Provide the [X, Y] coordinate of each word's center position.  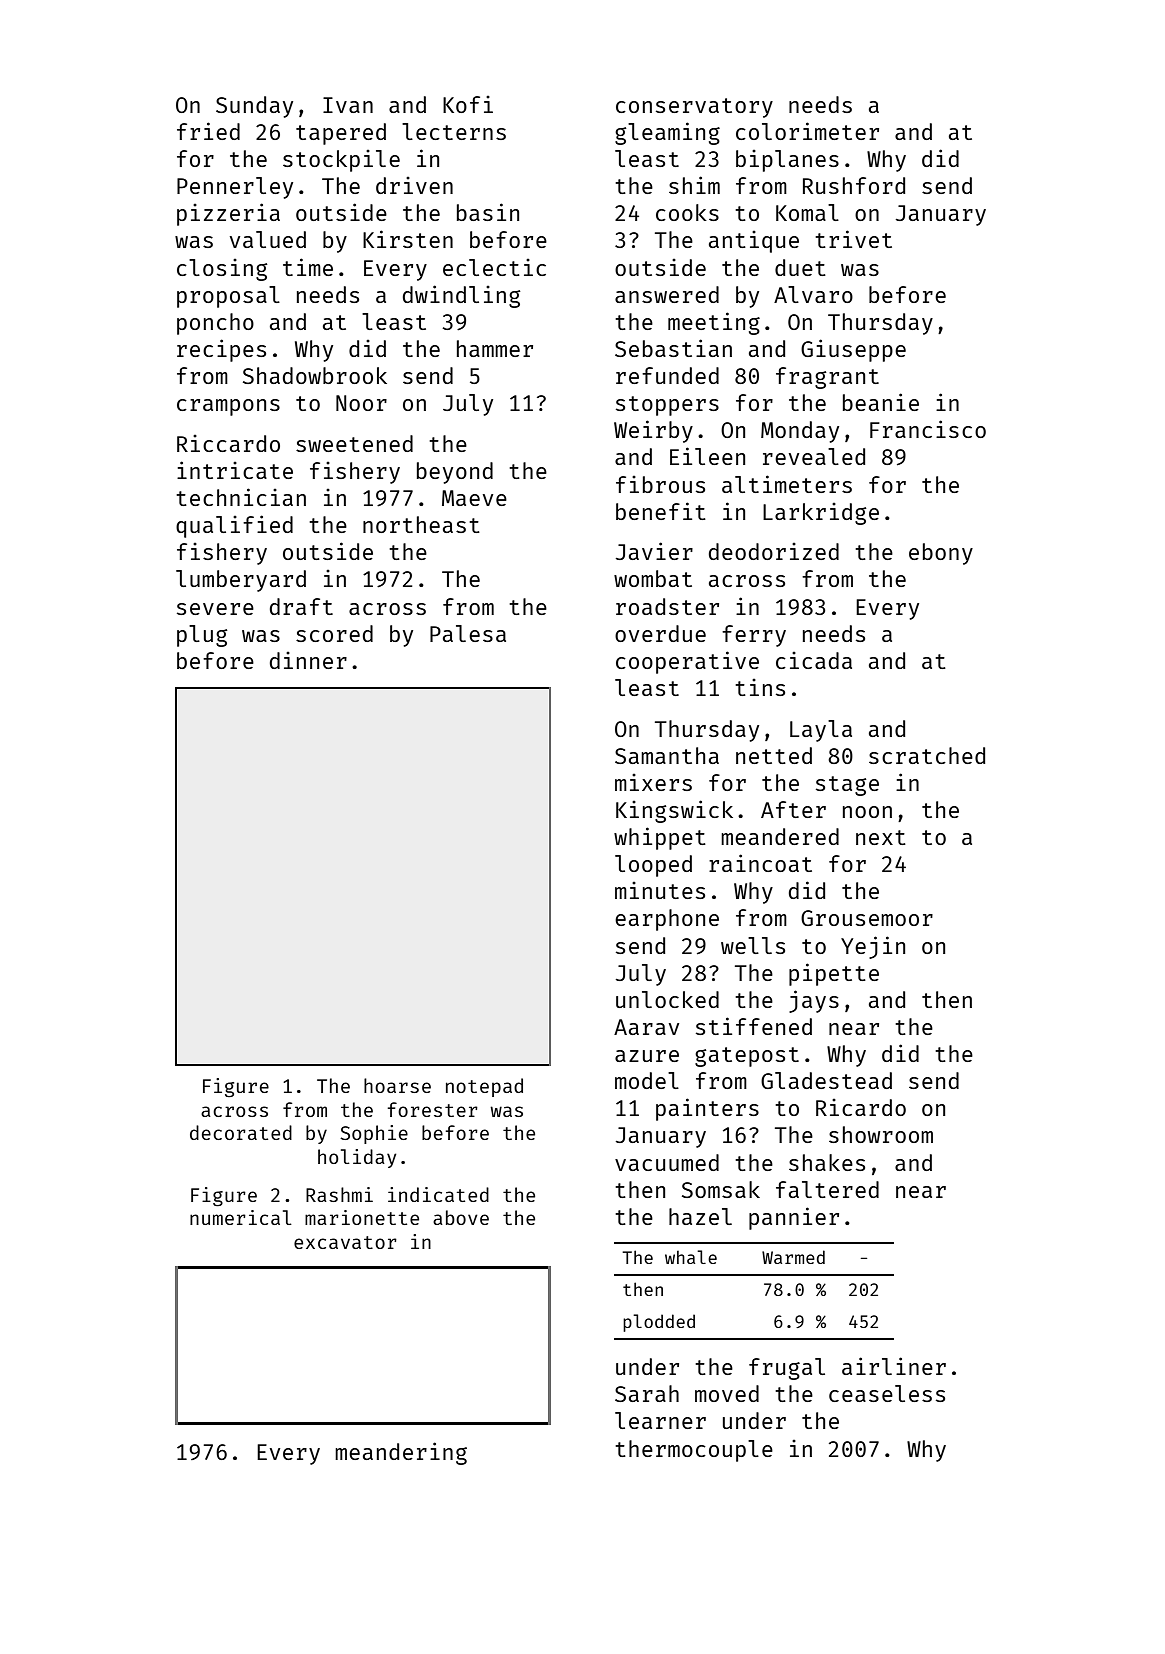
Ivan [348, 105]
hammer [495, 348]
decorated [241, 1132]
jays [814, 1001]
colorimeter [807, 131]
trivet [853, 239]
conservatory [694, 108]
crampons [228, 407]
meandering [401, 1453]
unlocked [667, 999]
